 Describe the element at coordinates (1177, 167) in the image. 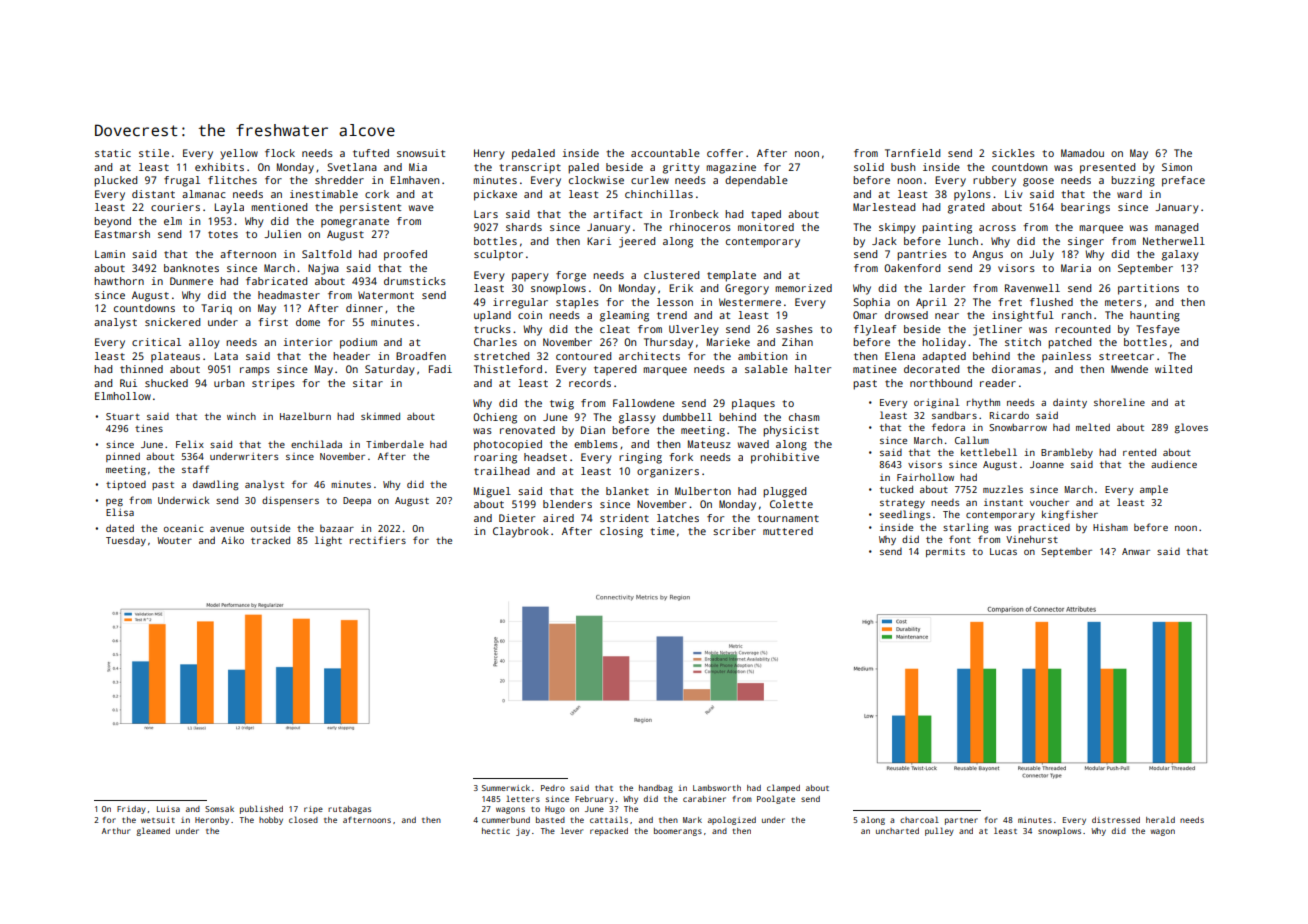

I see `Simon` at that location.
